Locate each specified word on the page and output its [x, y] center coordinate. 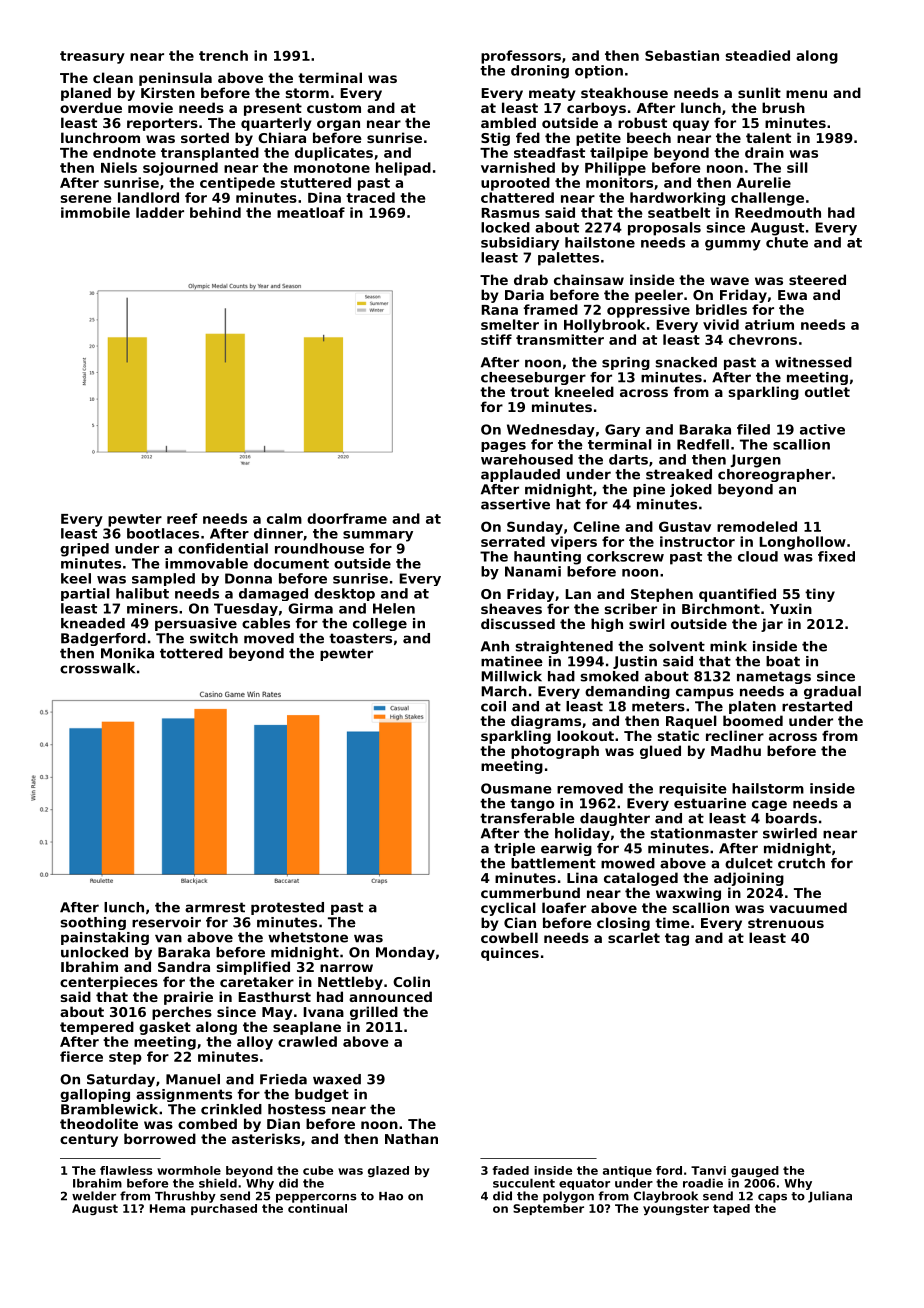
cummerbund [530, 892]
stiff [496, 339]
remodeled [757, 526]
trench [223, 55]
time [672, 922]
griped [84, 550]
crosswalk [97, 668]
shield [218, 1183]
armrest [215, 907]
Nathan [411, 1138]
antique [627, 1171]
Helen [394, 608]
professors [521, 57]
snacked [686, 362]
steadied [757, 55]
